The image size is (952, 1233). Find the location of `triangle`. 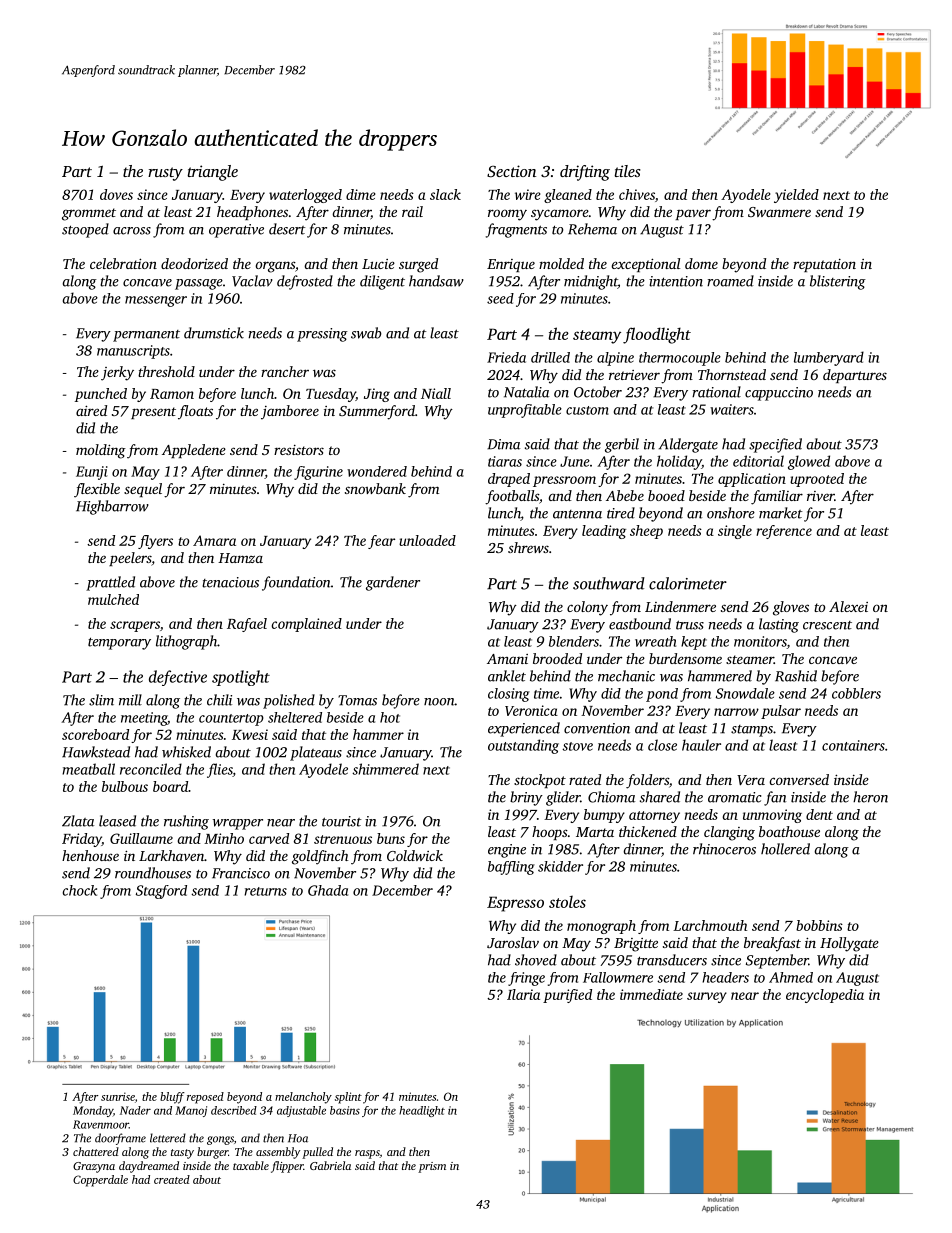

triangle is located at coordinates (212, 173).
